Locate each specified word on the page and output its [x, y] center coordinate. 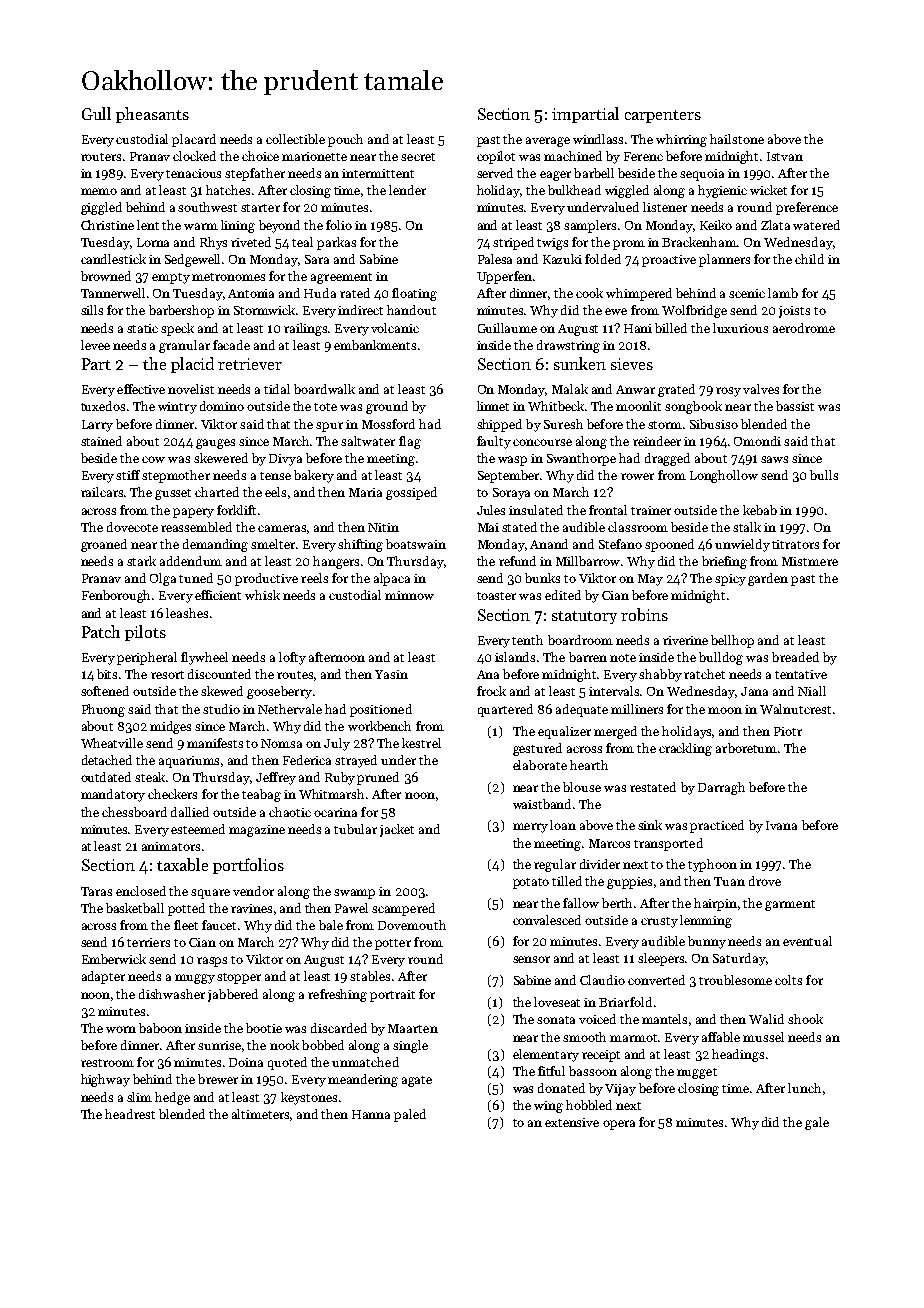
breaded [795, 657]
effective [141, 389]
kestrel [421, 743]
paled [410, 1115]
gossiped [411, 493]
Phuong [103, 710]
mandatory [113, 795]
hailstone [737, 139]
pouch [345, 140]
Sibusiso [714, 424]
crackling [685, 749]
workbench [379, 726]
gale [817, 1123]
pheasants [152, 115]
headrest [130, 1114]
